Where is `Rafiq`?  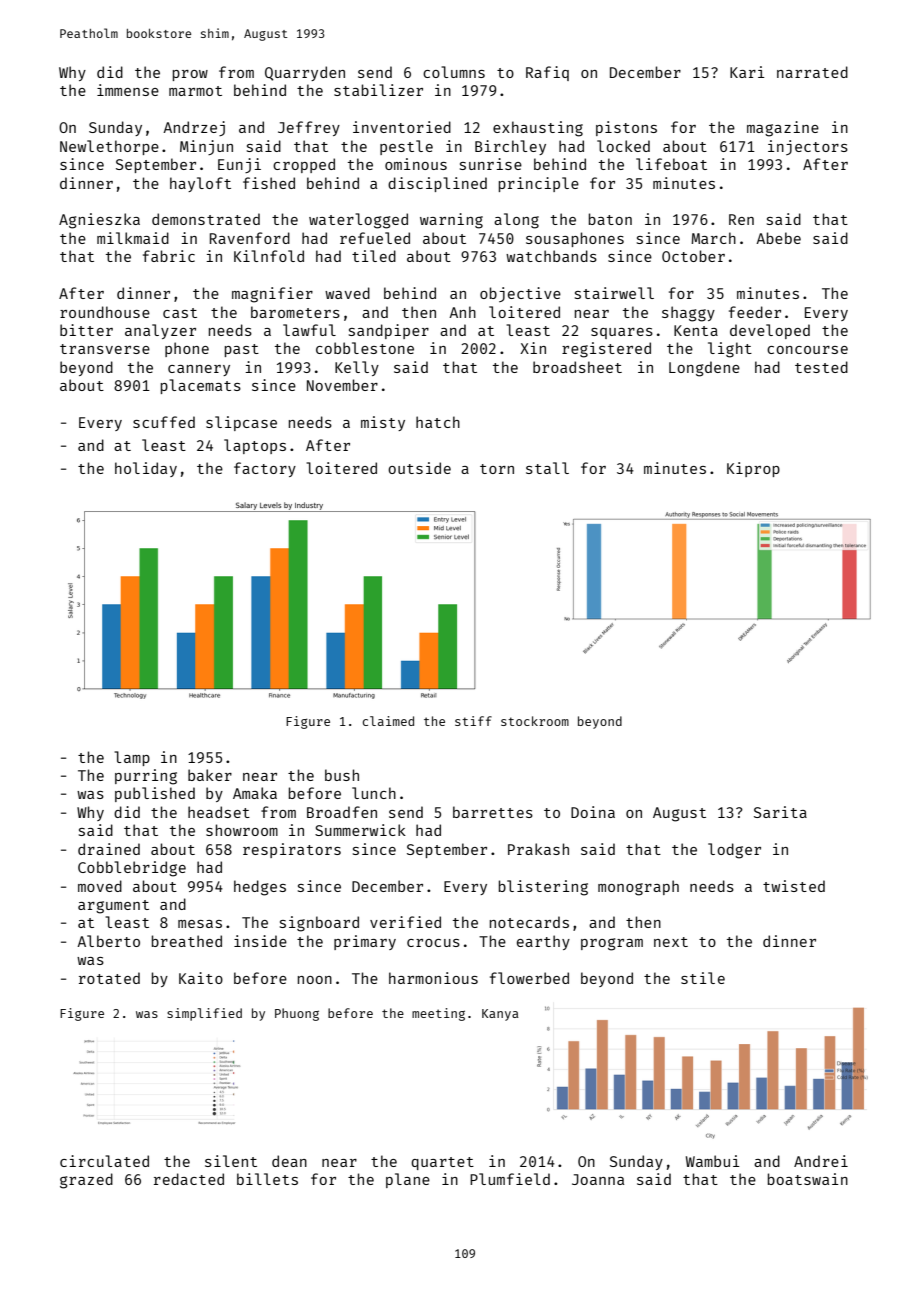
Rafiq is located at coordinates (547, 73).
